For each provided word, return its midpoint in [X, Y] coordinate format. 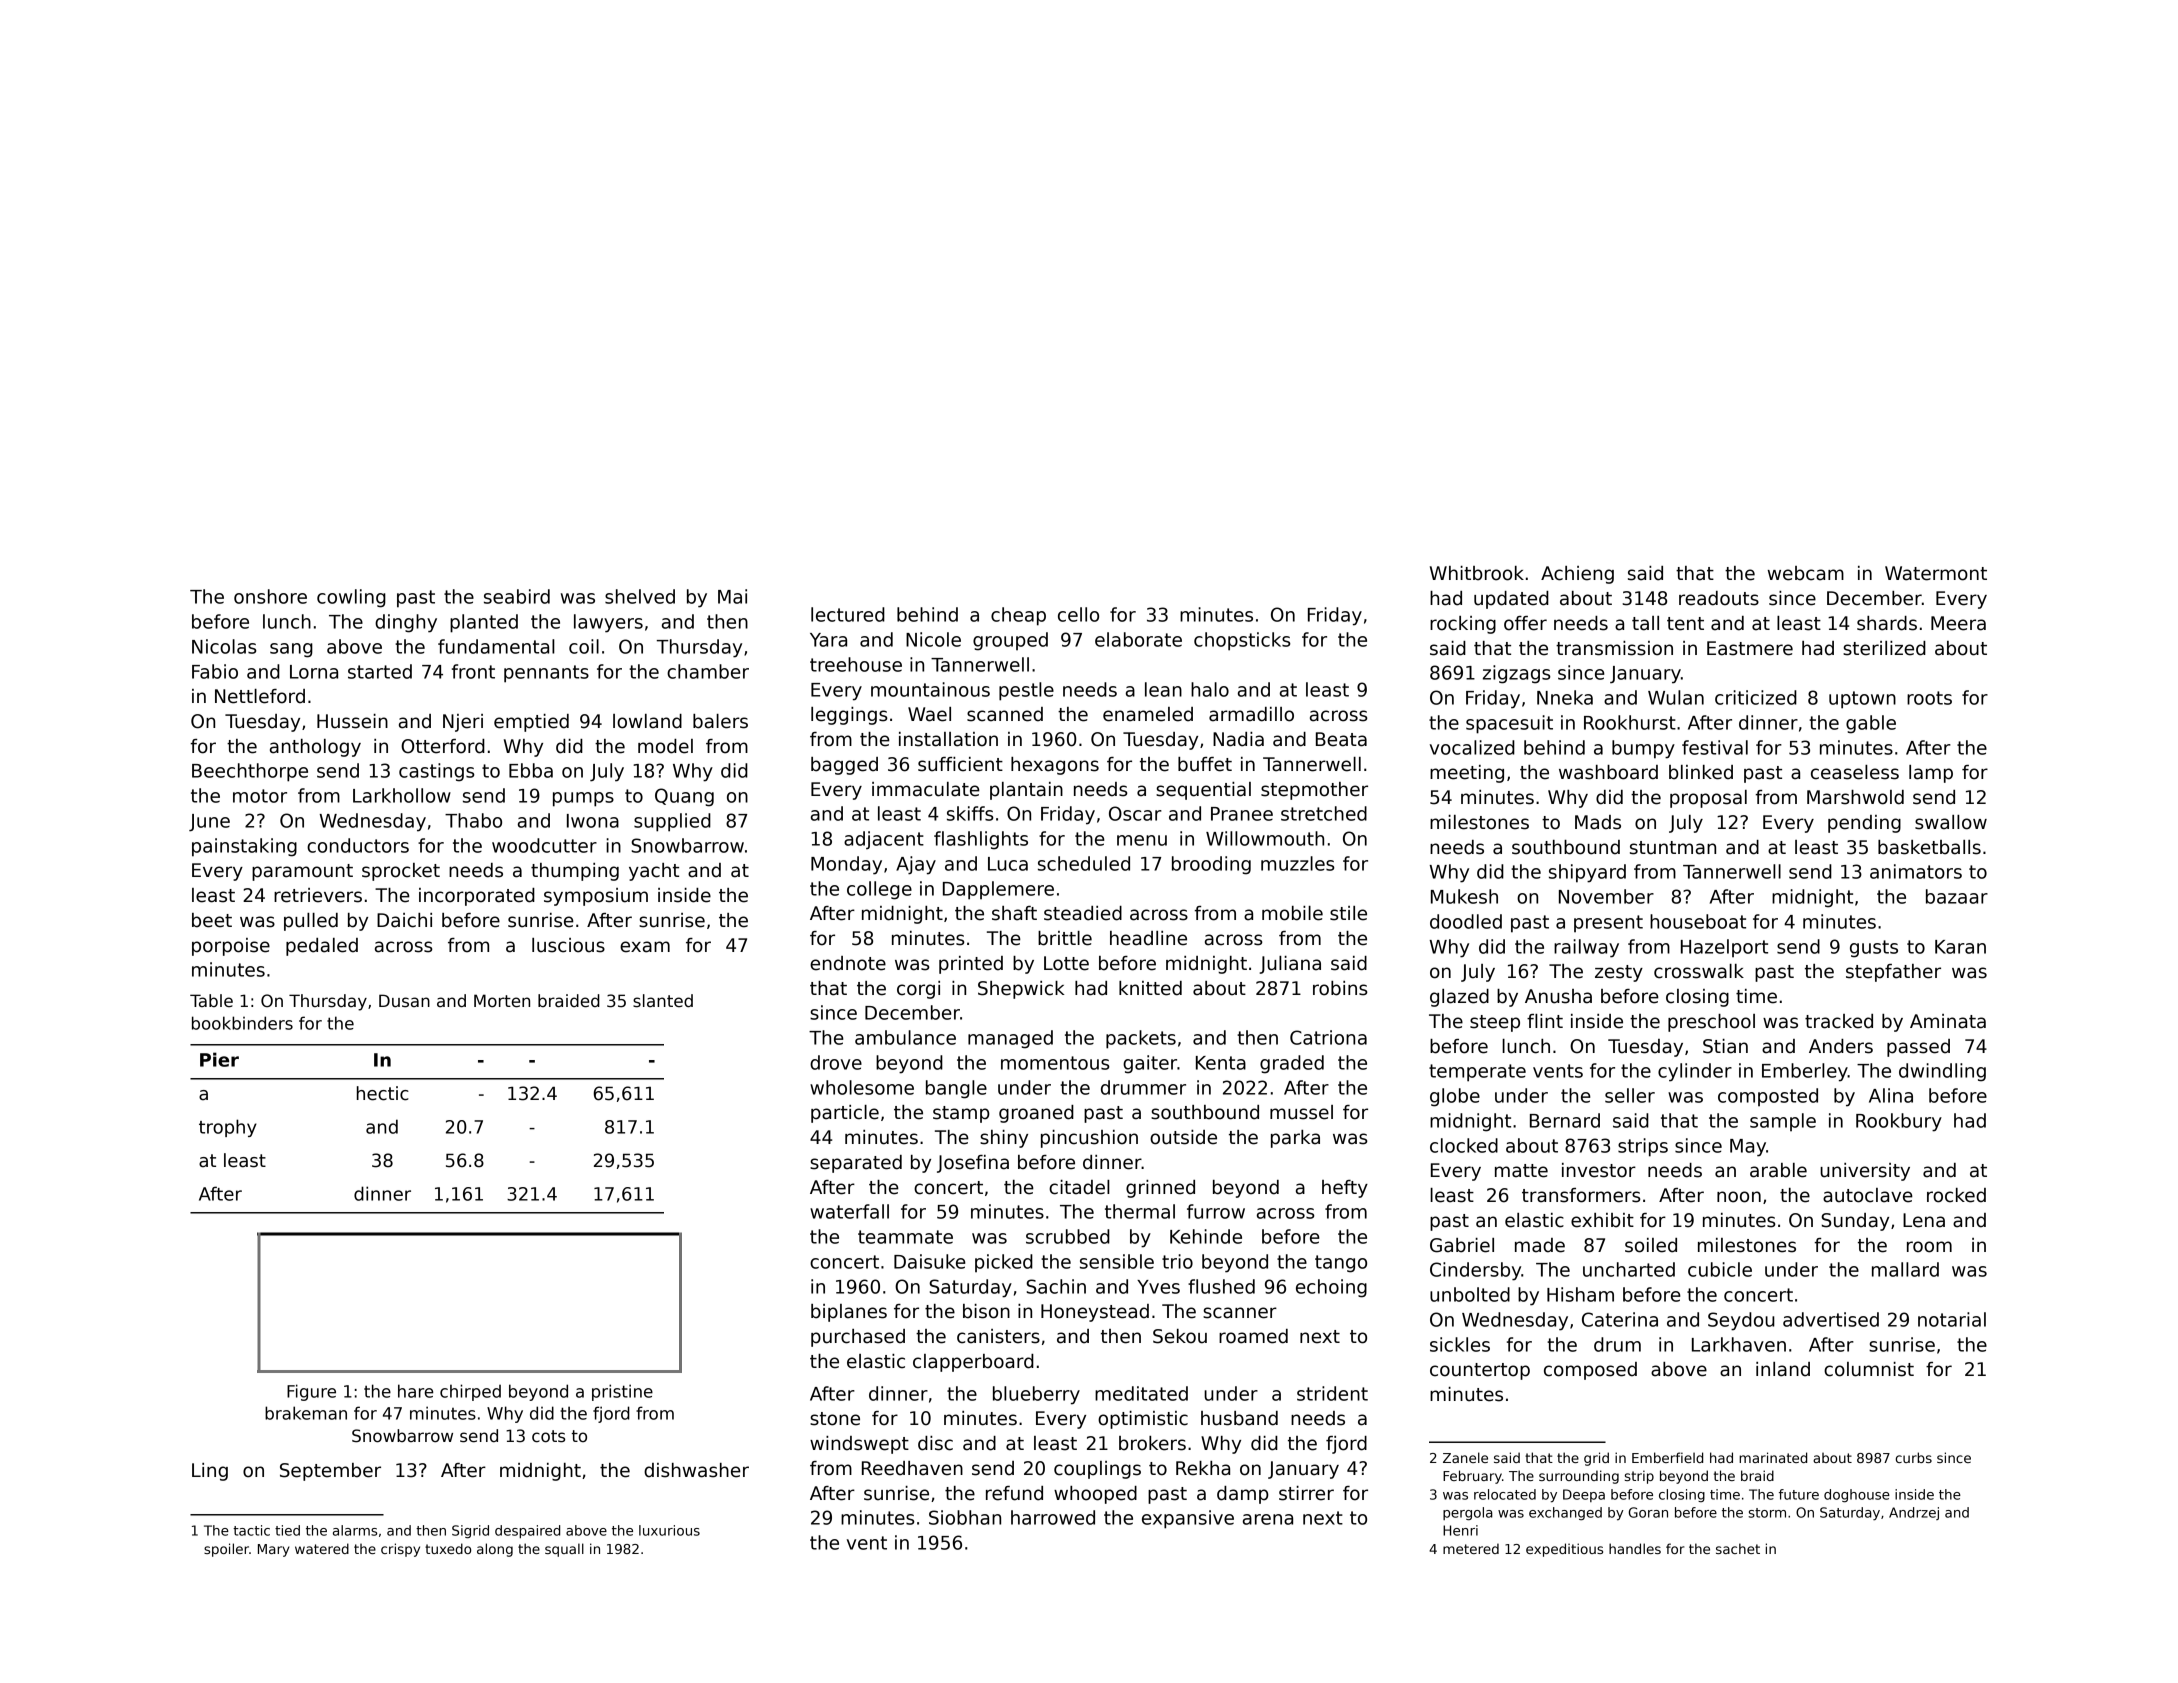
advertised [1831, 1319]
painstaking [244, 847]
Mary [274, 1550]
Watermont [1936, 573]
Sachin [1056, 1286]
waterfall [849, 1211]
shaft [1014, 913]
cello [1078, 614]
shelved [640, 596]
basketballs [1929, 847]
